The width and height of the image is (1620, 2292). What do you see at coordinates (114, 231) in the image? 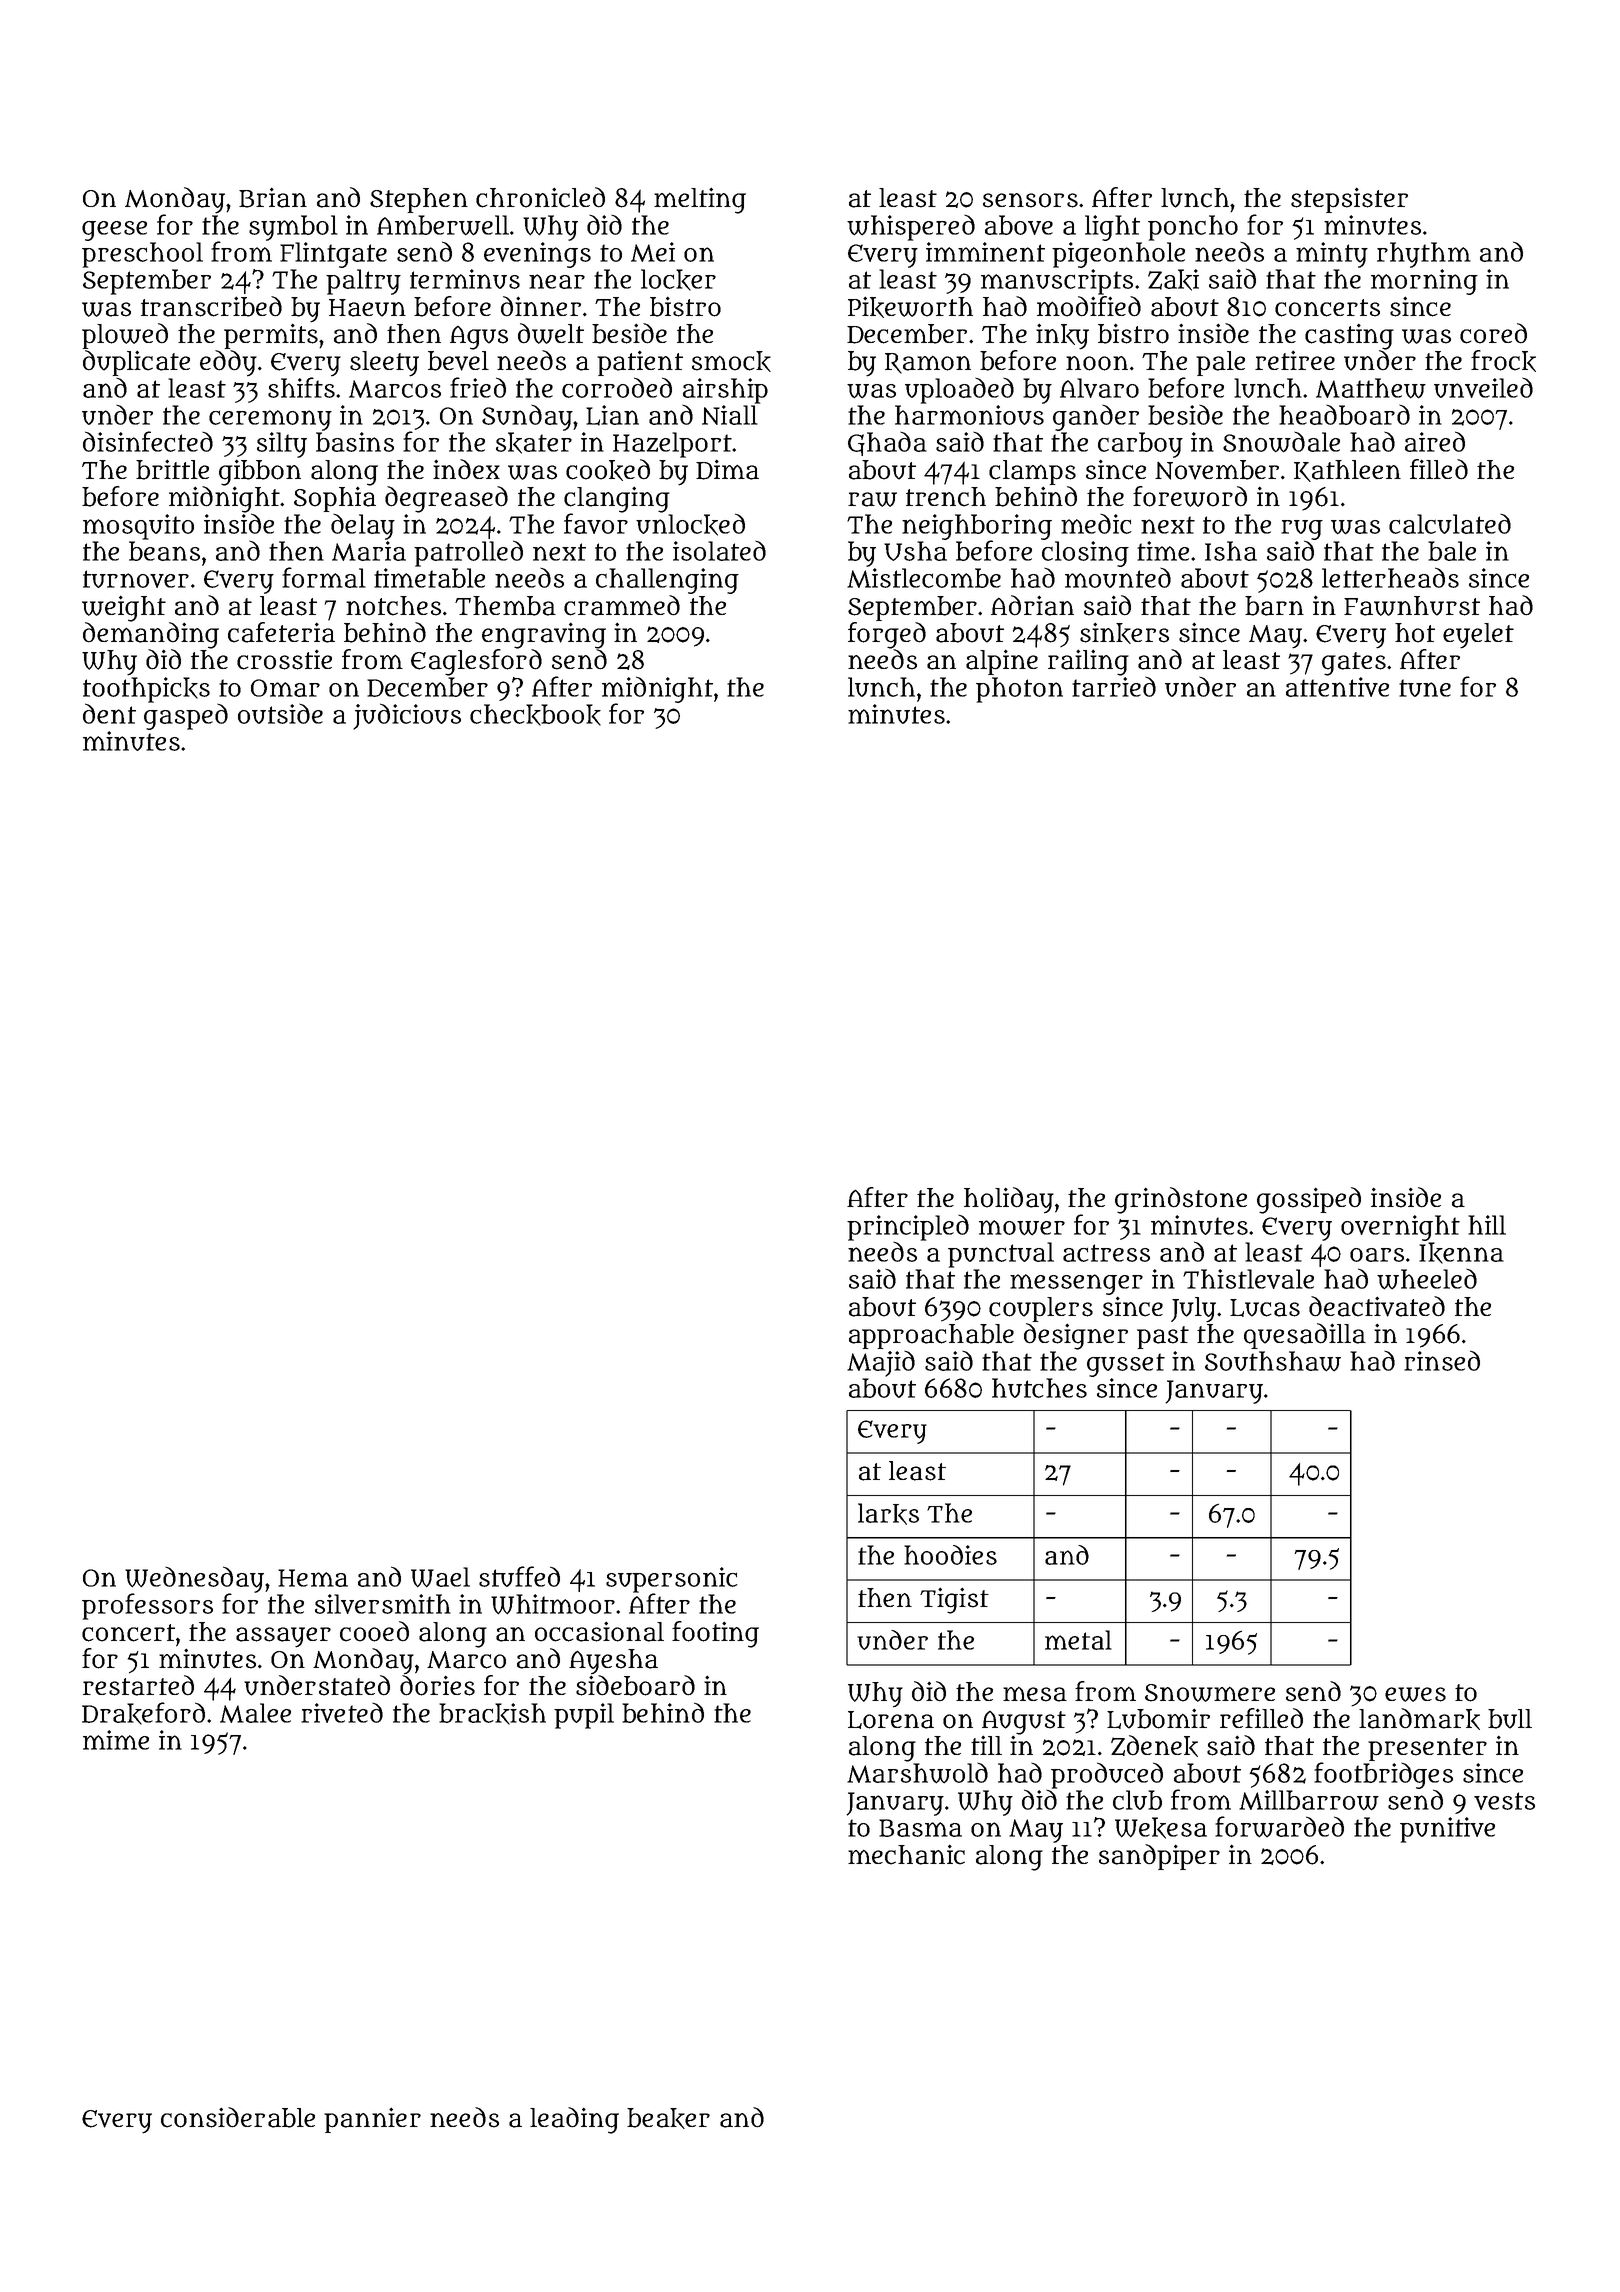
I see `geese` at bounding box center [114, 231].
